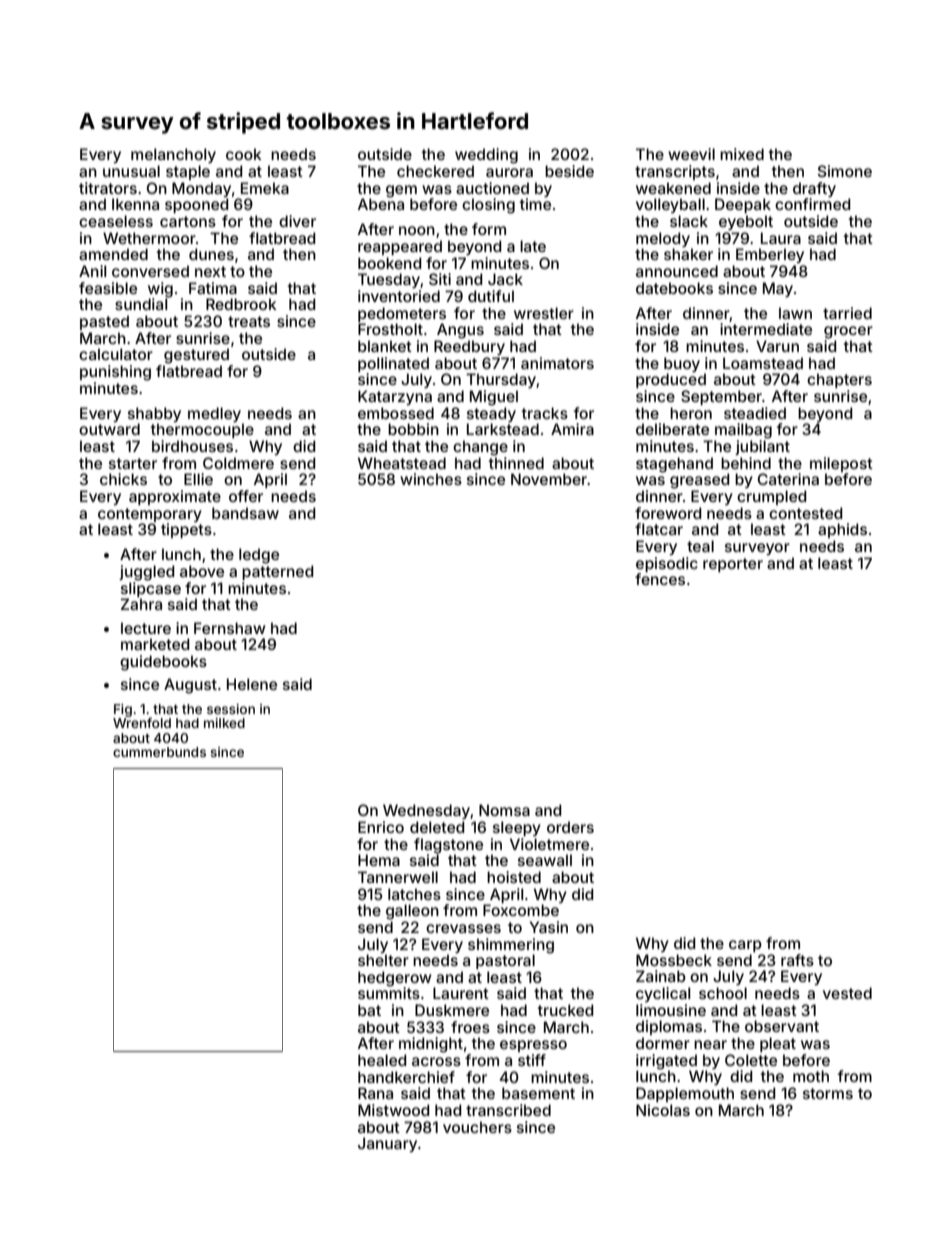  Describe the element at coordinates (393, 364) in the screenshot. I see `pollinated` at that location.
